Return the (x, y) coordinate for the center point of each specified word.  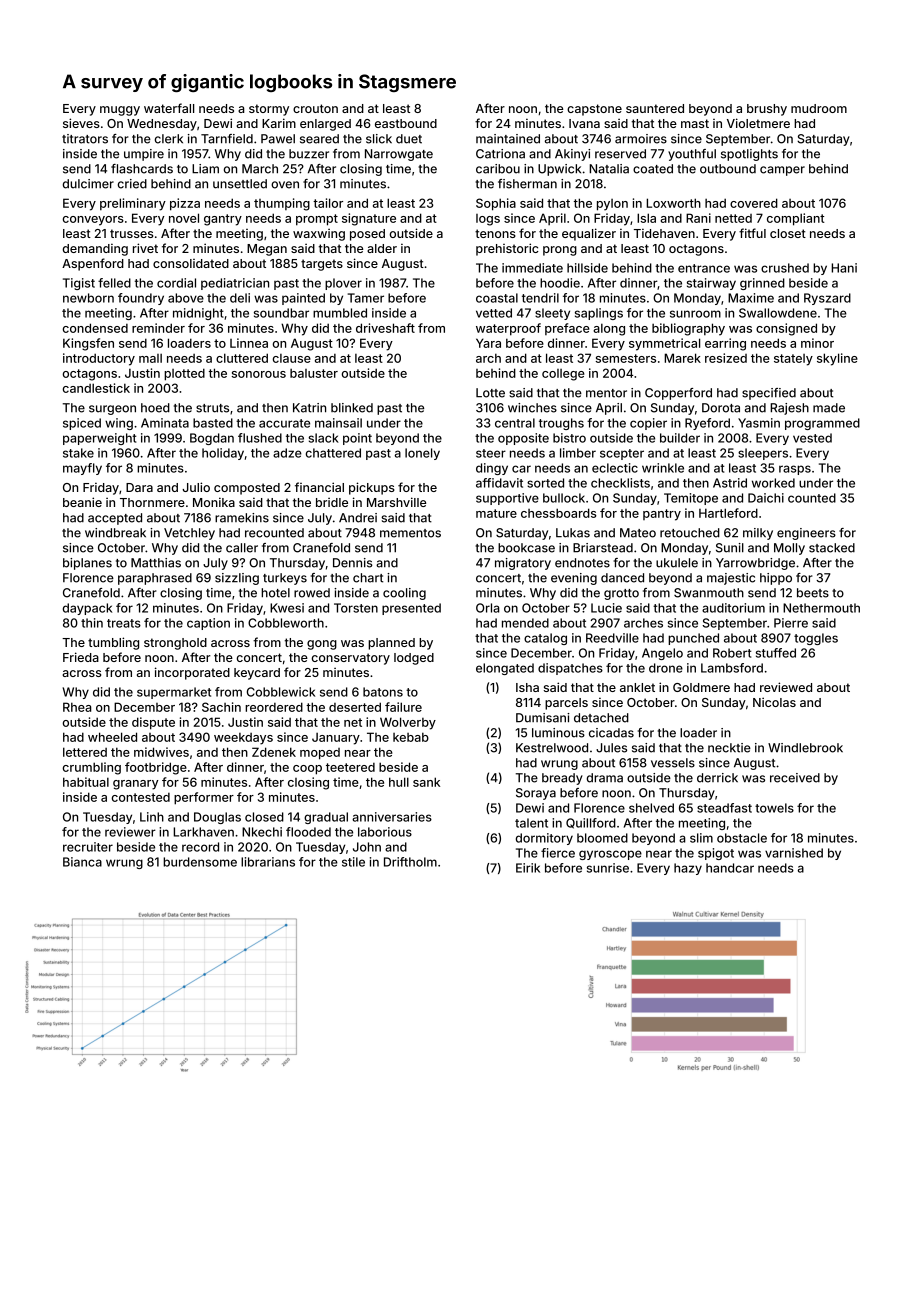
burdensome (200, 862)
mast (695, 123)
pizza (185, 204)
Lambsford (732, 668)
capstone (594, 110)
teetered (350, 767)
